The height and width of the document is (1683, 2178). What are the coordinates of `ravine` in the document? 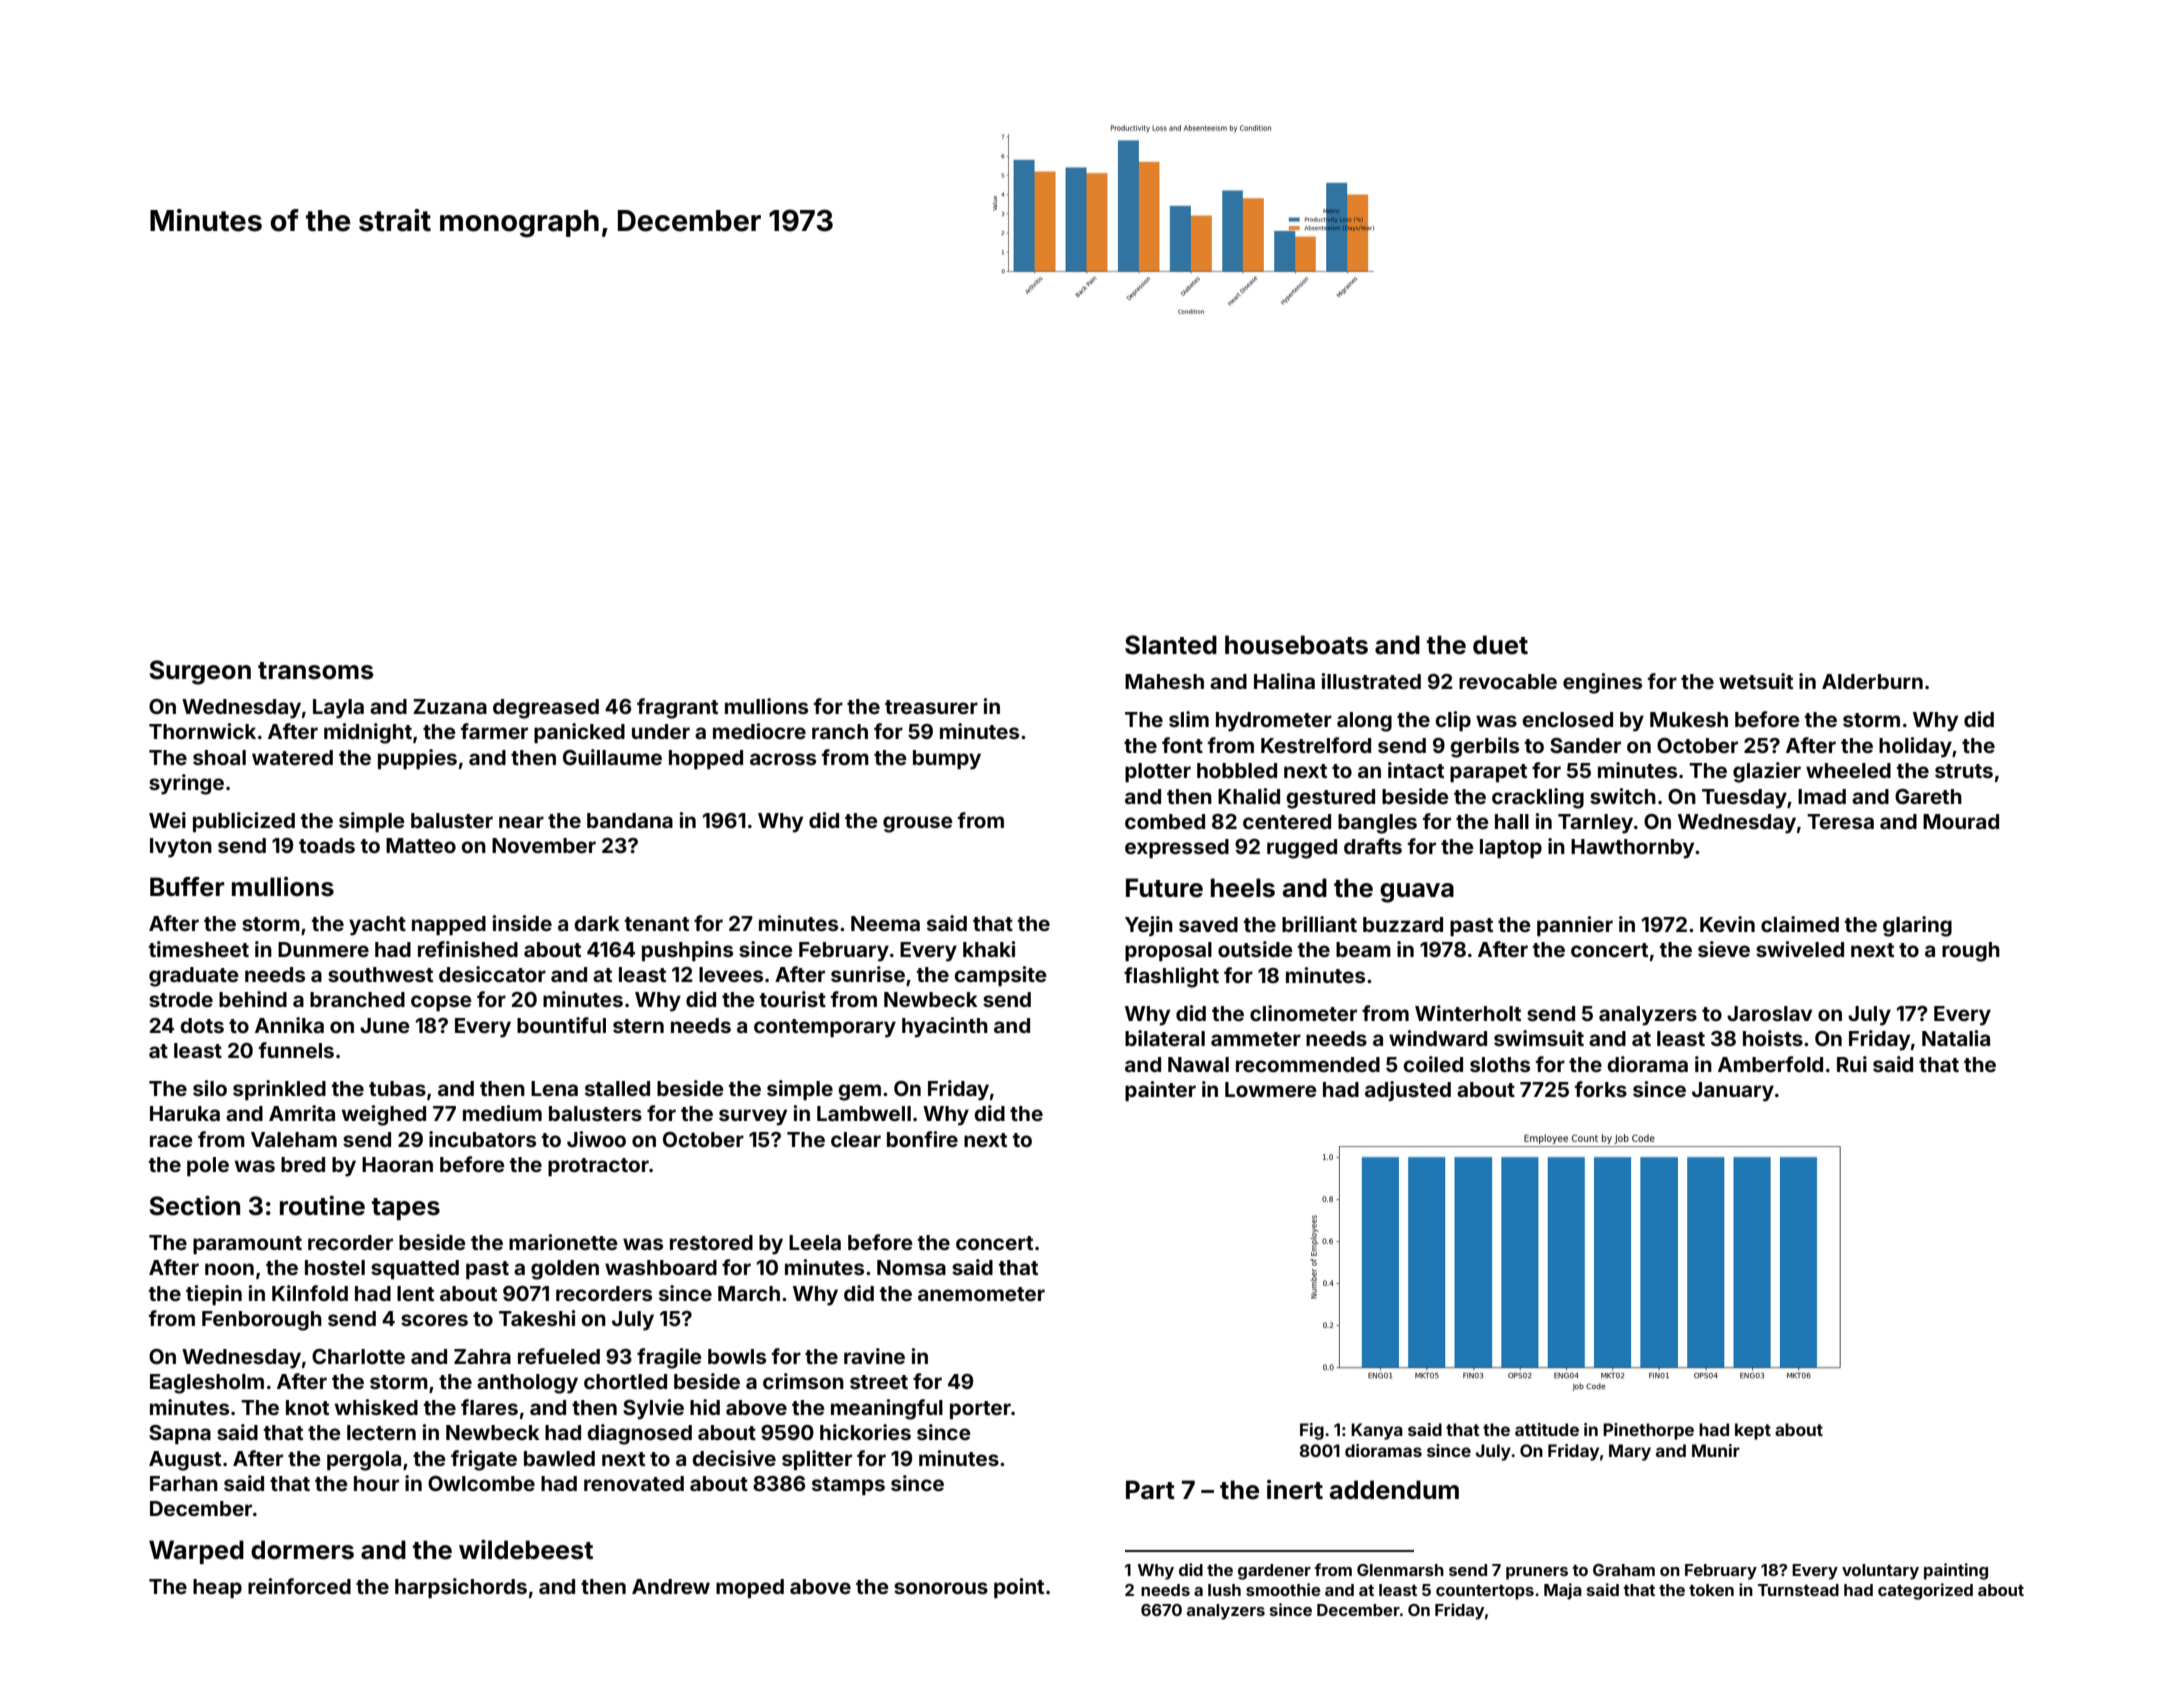 It's located at (874, 1356).
